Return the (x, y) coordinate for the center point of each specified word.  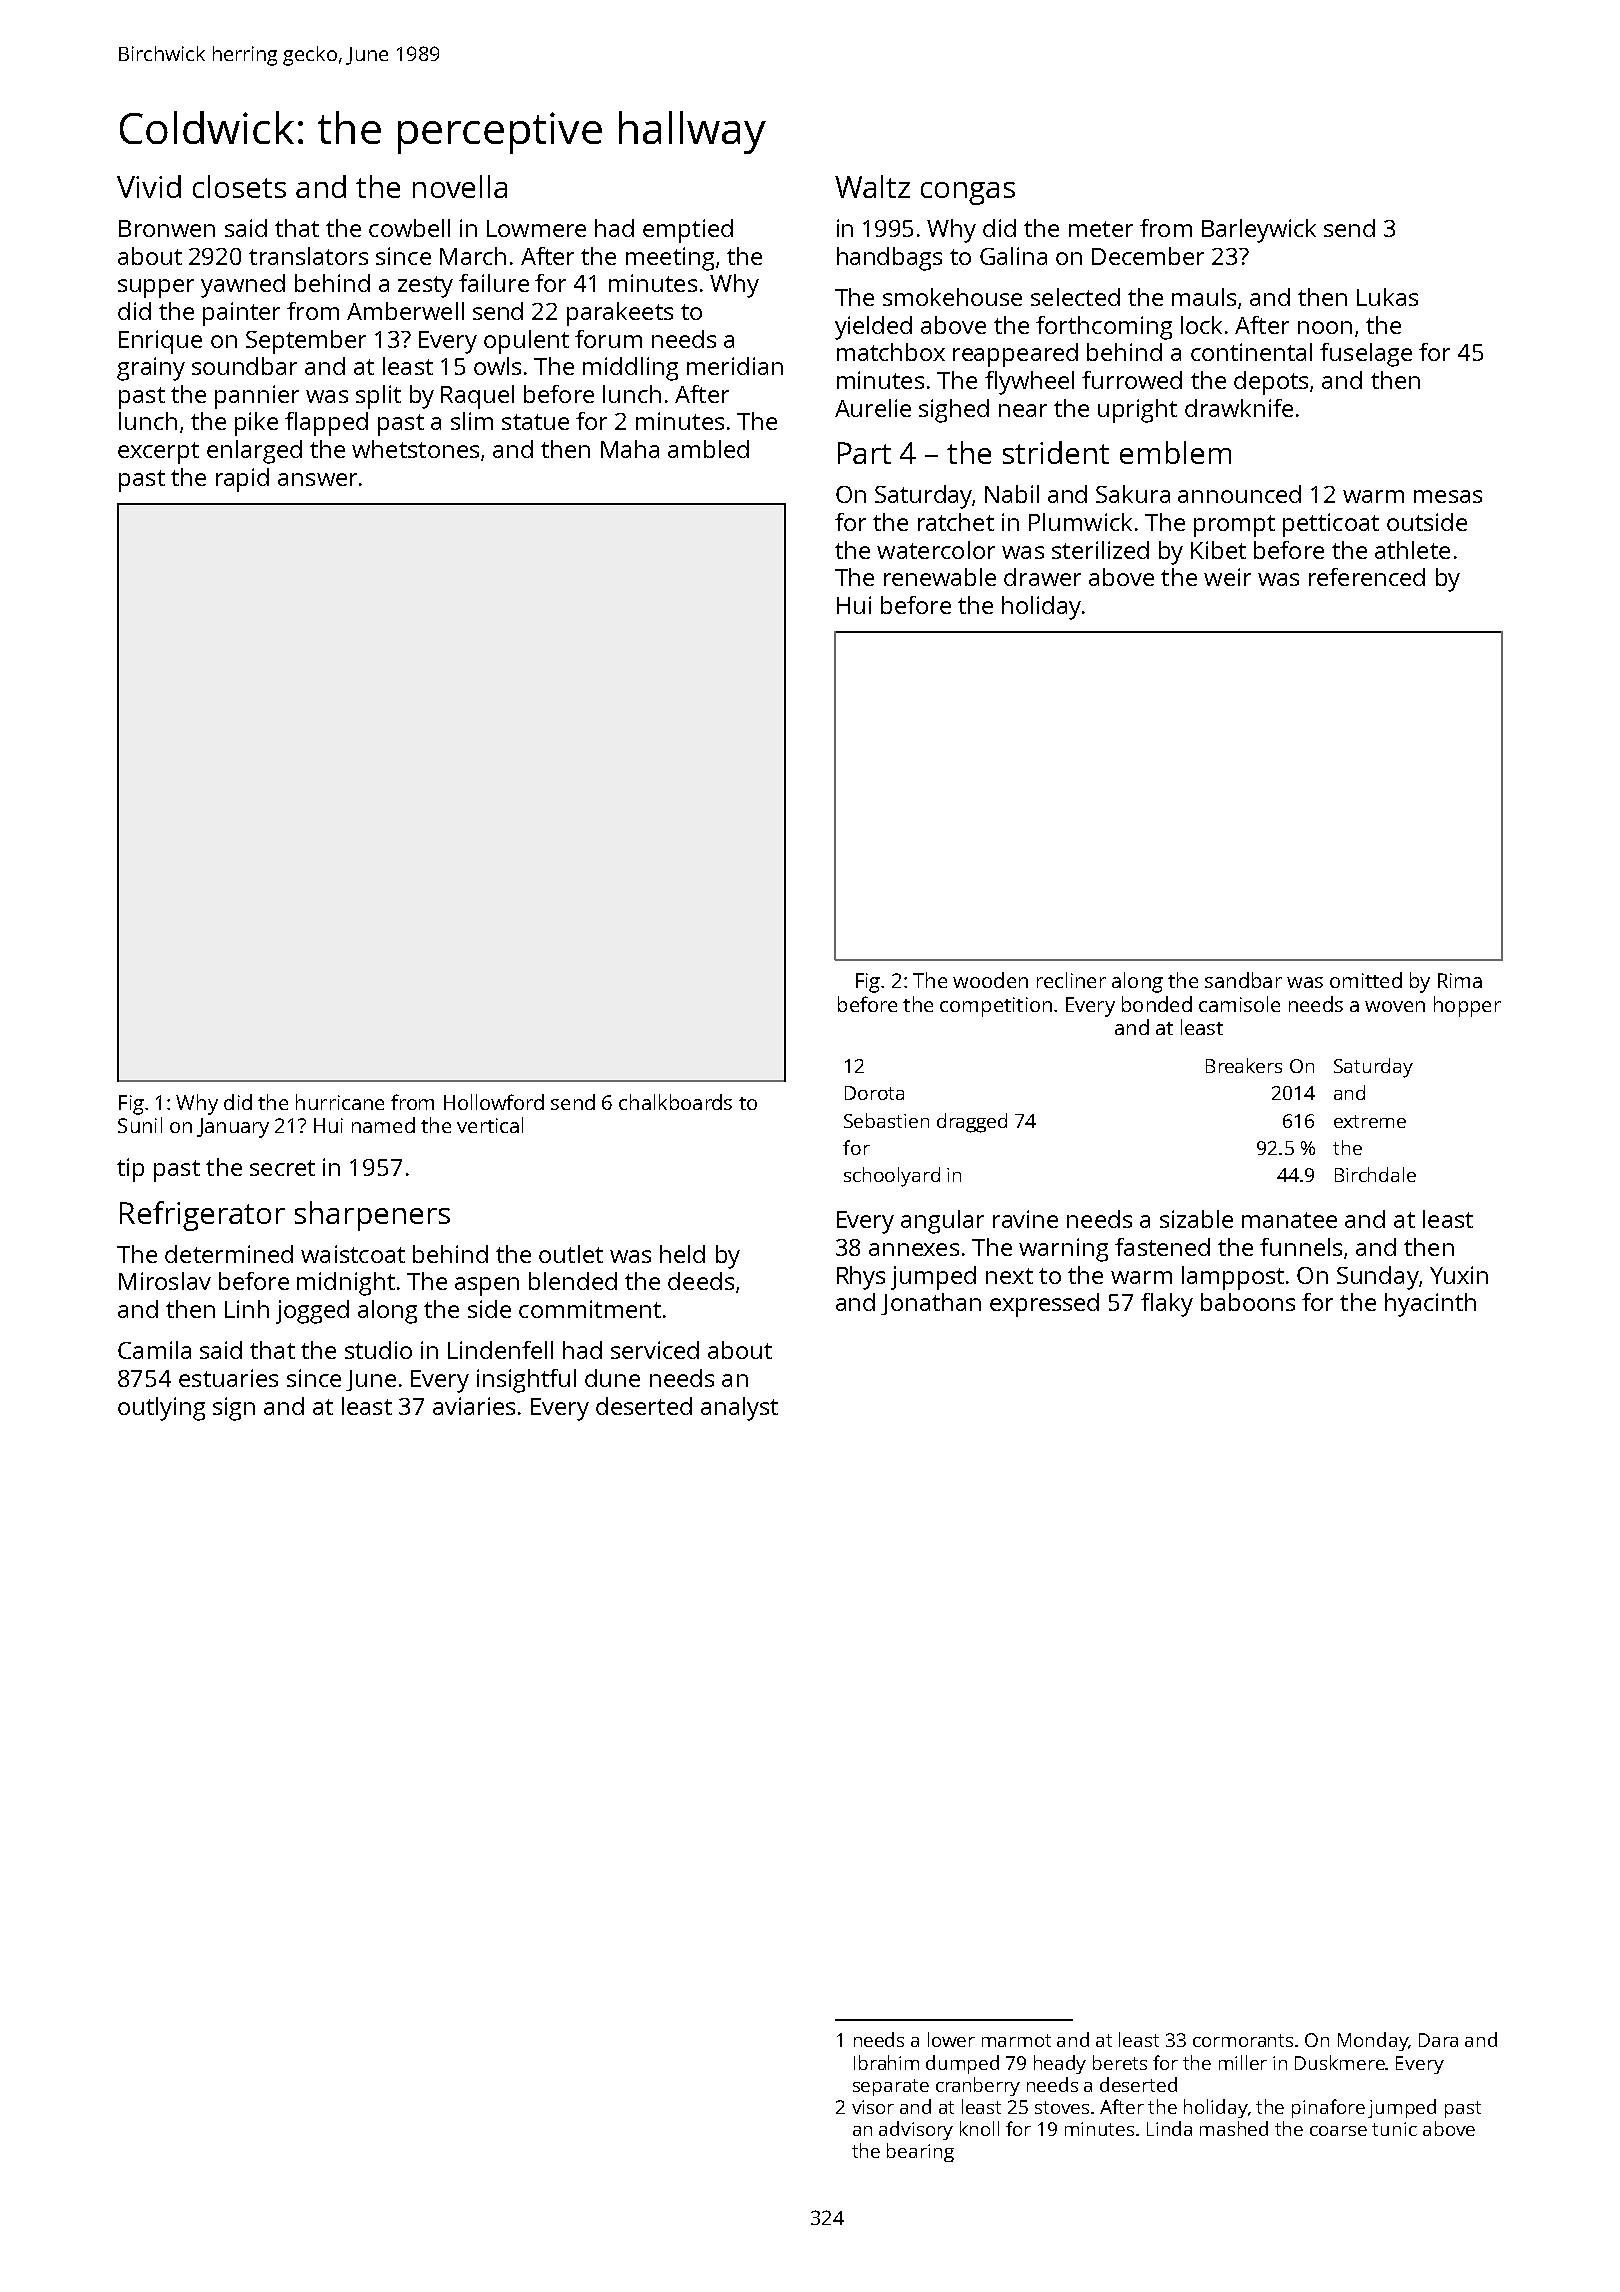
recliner (1071, 980)
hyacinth (1430, 1305)
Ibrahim (886, 2062)
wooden (990, 980)
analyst (739, 1409)
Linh (247, 1309)
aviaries (474, 1406)
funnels (1301, 1247)
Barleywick (1259, 231)
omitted (1366, 980)
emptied (688, 231)
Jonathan (931, 1304)
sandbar (1243, 980)
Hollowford (494, 1102)
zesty (425, 287)
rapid (242, 480)
